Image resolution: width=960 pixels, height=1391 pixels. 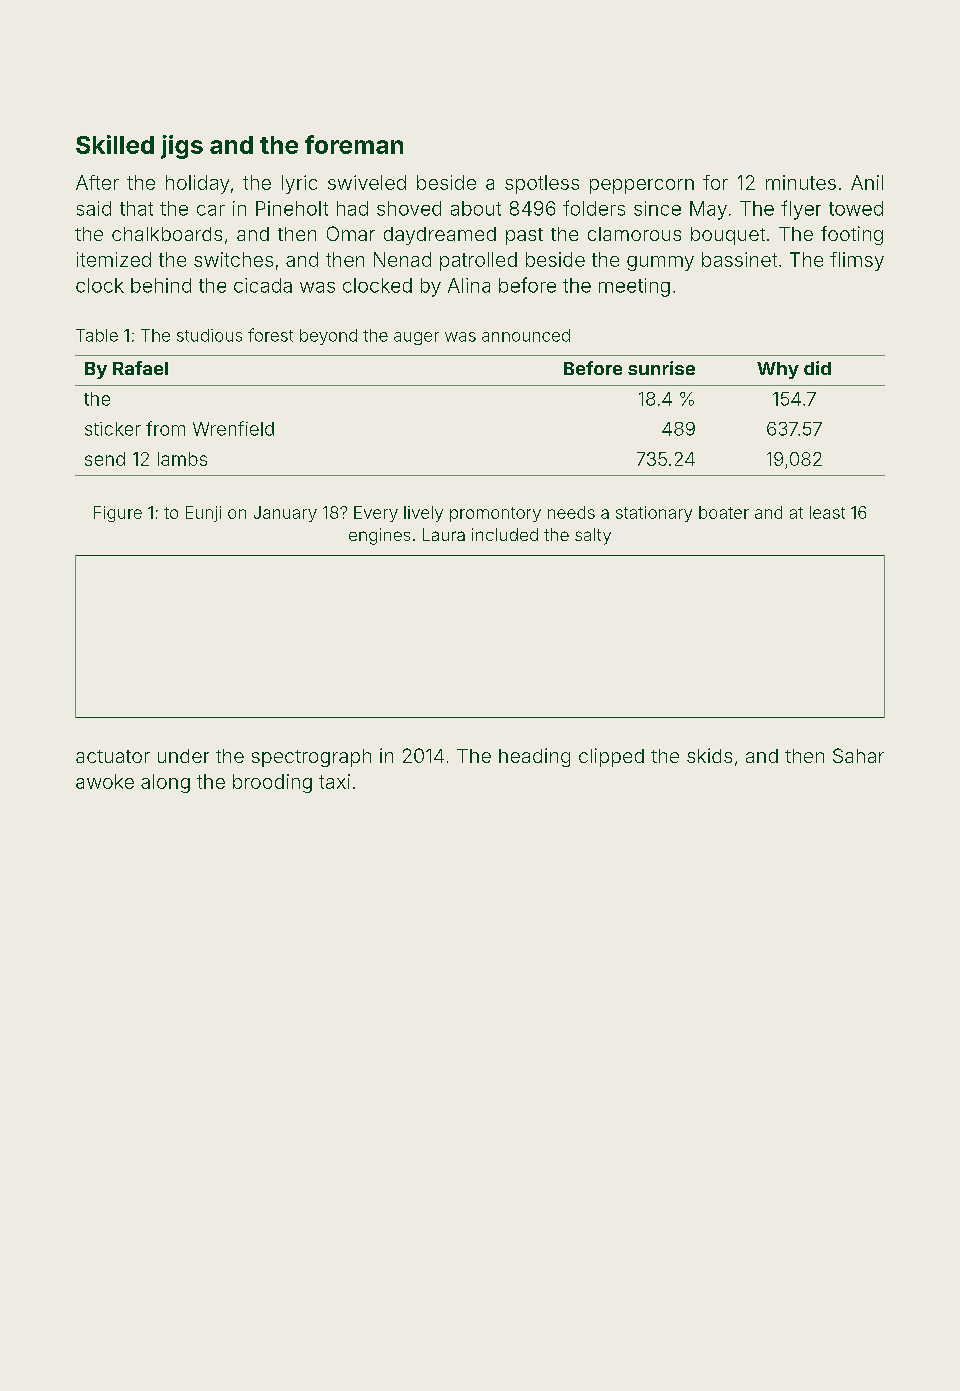 What do you see at coordinates (634, 234) in the image?
I see `clamorous` at bounding box center [634, 234].
